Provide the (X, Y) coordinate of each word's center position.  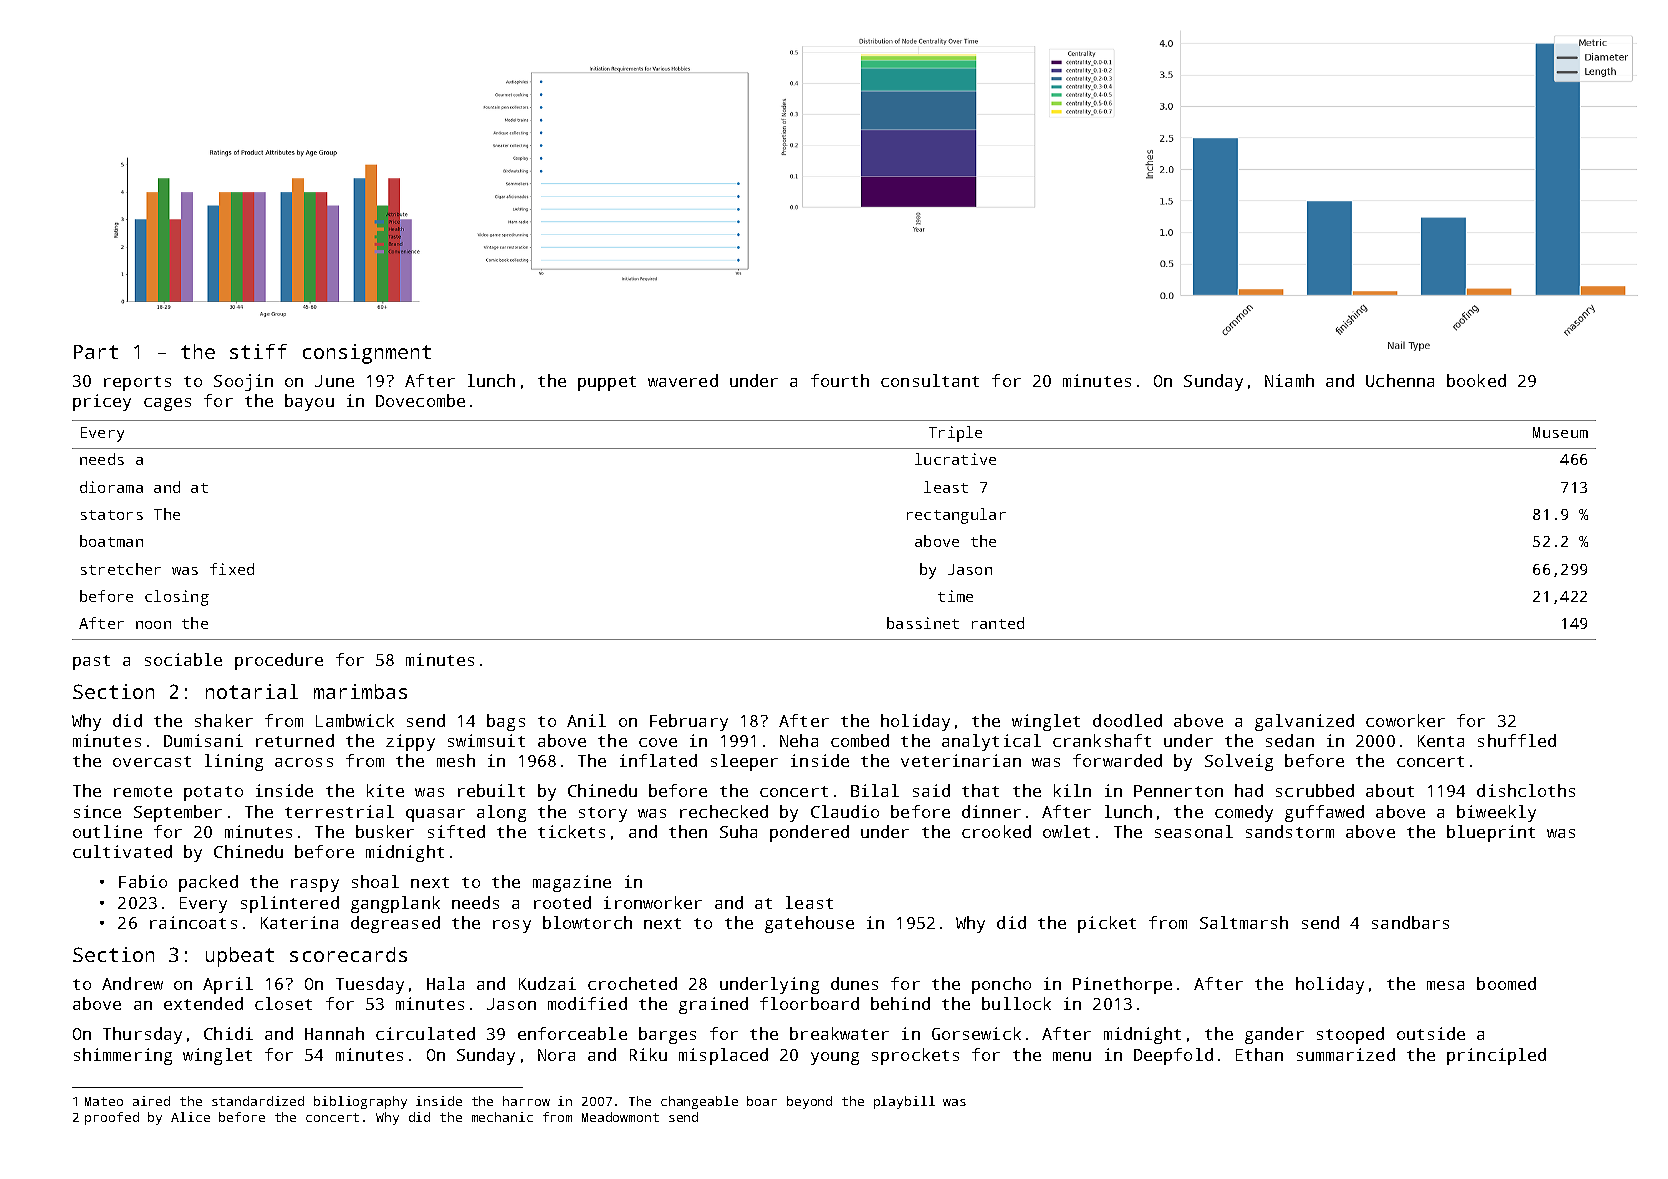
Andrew (132, 983)
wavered (683, 380)
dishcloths (1526, 790)
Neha (799, 740)
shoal (375, 881)
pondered (809, 833)
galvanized (1304, 722)
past (91, 662)
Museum (1560, 432)
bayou (309, 402)
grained (713, 1005)
